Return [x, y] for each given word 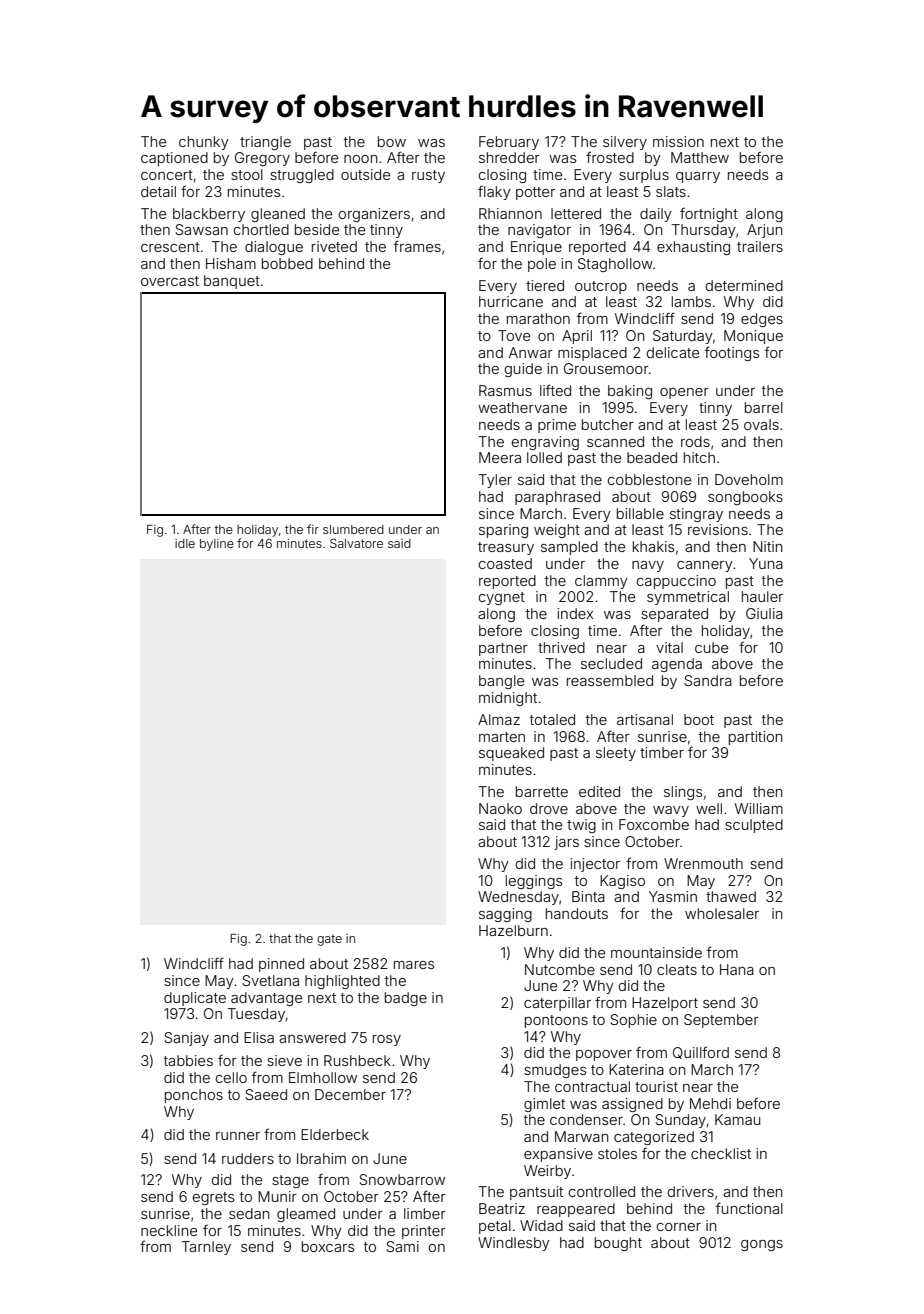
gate [329, 940]
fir [313, 529]
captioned [174, 159]
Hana [737, 969]
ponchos [194, 1096]
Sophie [633, 1021]
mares [414, 965]
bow [392, 141]
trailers [760, 246]
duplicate [195, 999]
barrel [764, 407]
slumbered [353, 529]
